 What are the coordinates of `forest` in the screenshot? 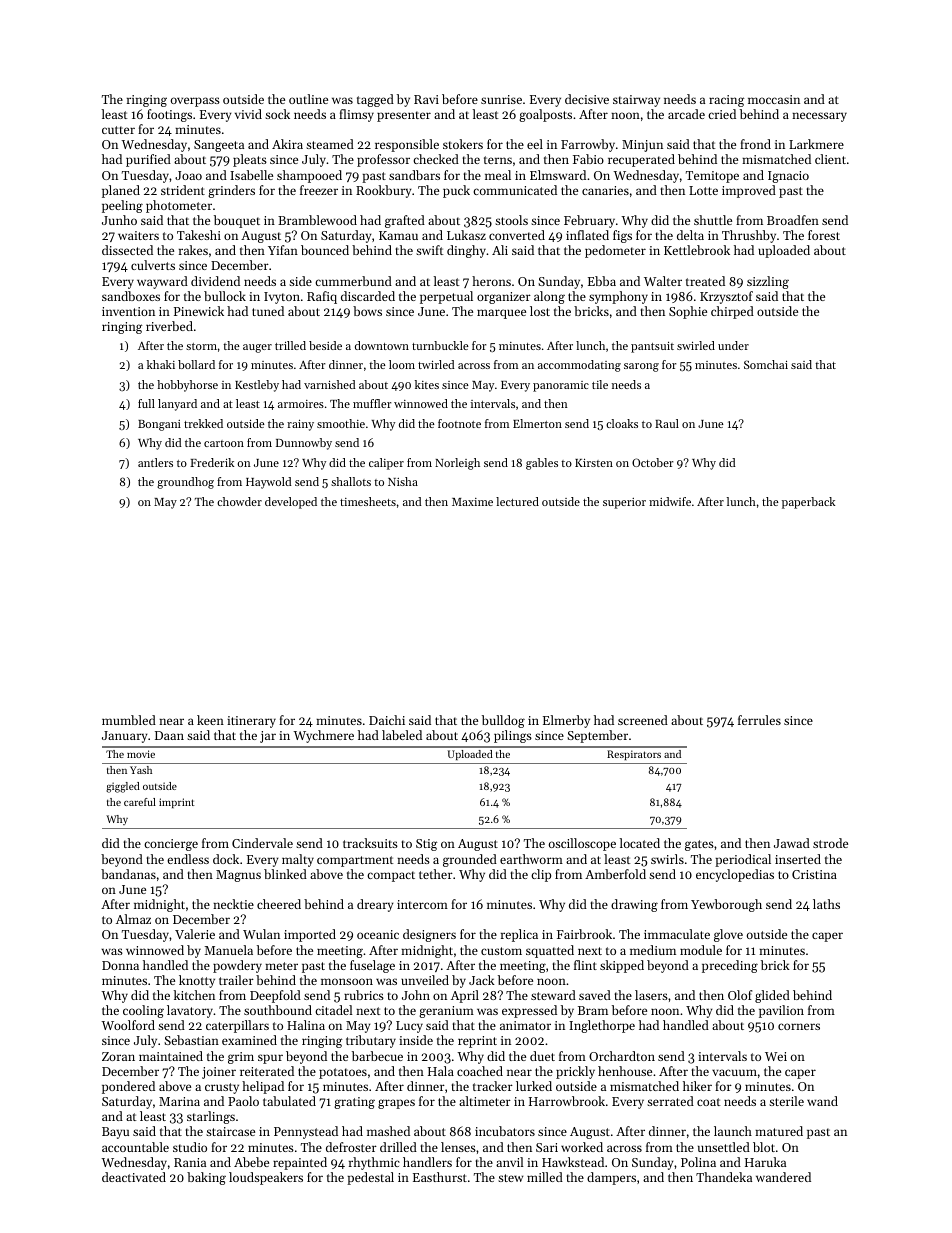 It's located at (824, 235).
